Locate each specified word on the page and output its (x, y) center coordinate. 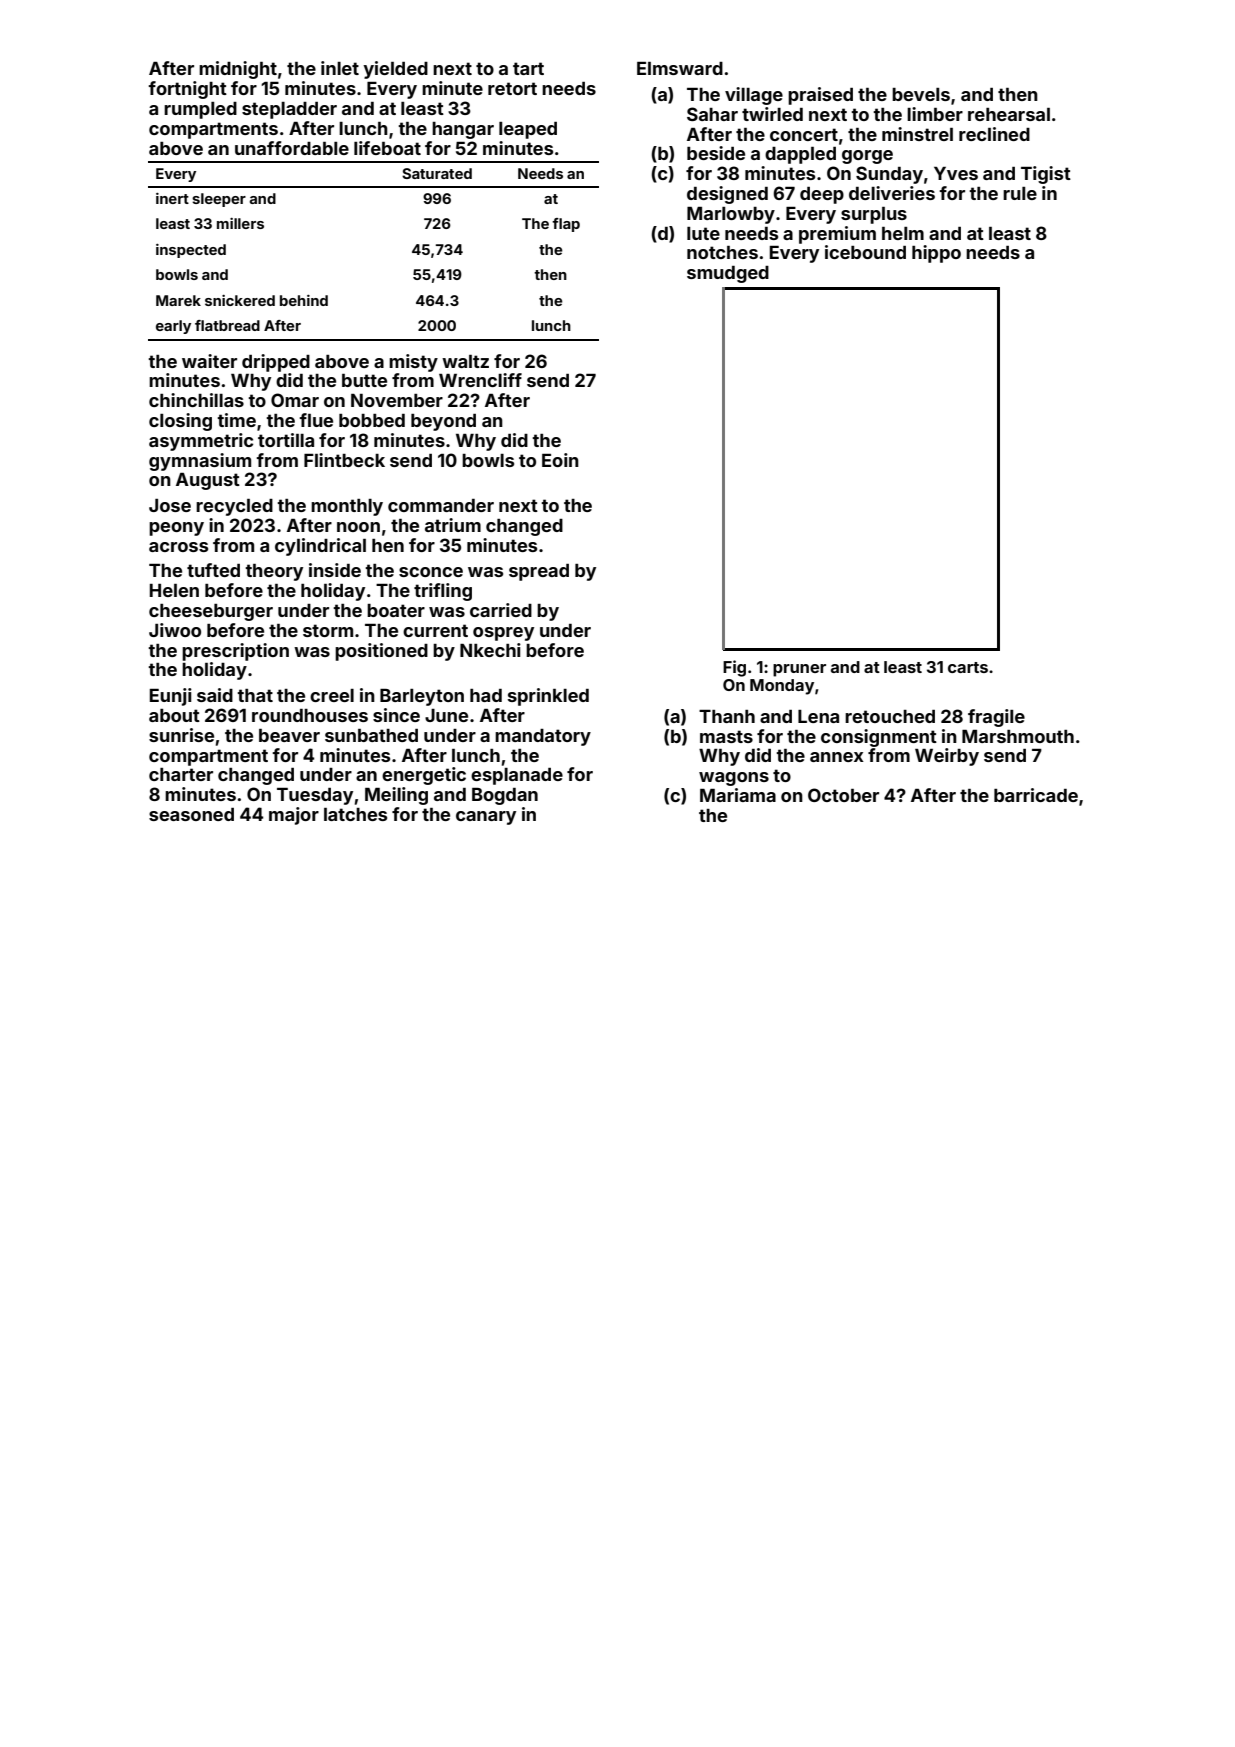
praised (820, 96)
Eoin (560, 460)
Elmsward (680, 68)
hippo (936, 254)
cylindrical (320, 547)
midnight (238, 70)
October (843, 795)
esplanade (517, 776)
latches (355, 814)
